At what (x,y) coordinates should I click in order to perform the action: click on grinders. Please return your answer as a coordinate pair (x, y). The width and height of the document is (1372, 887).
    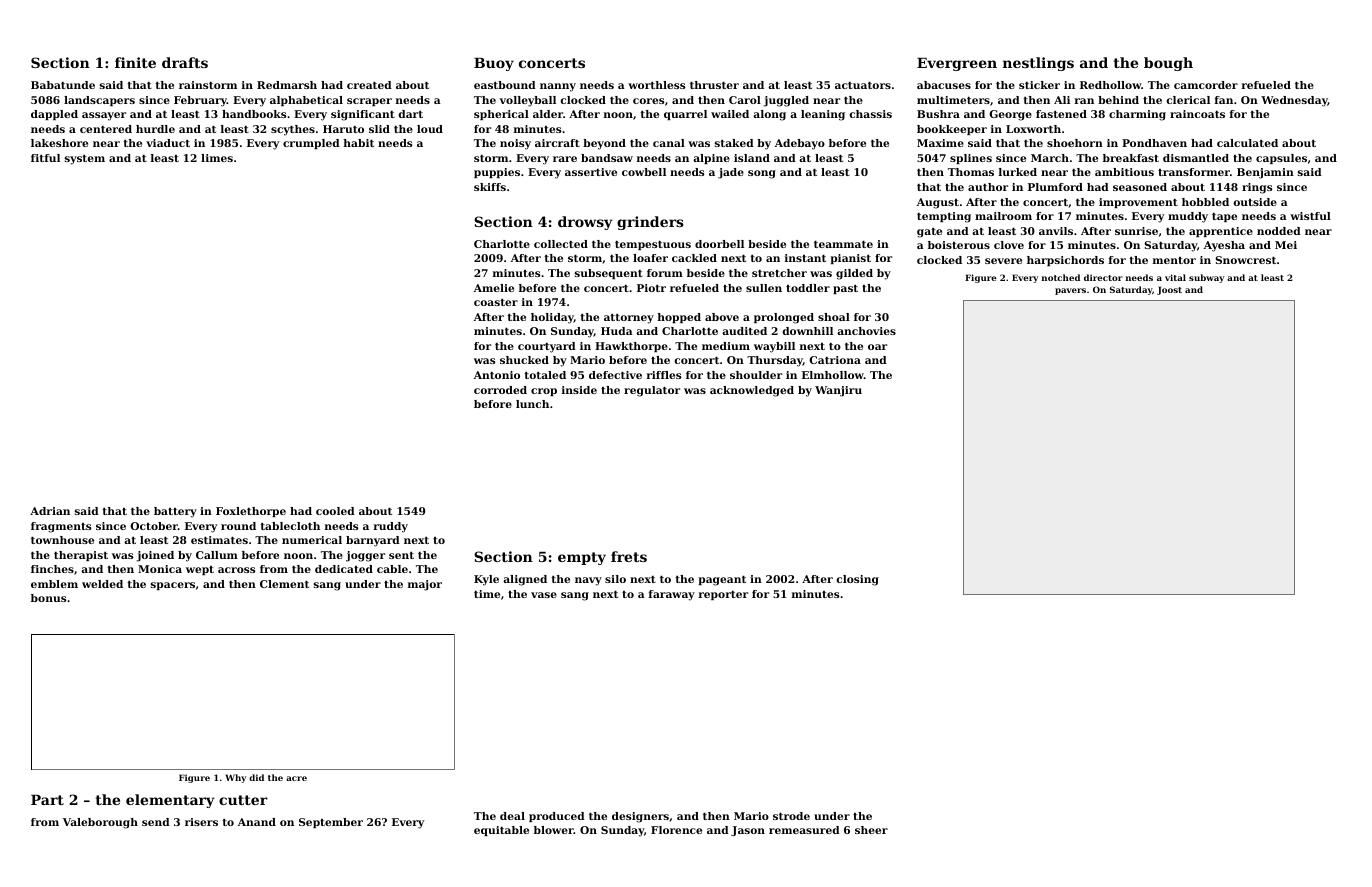
    Looking at the image, I should click on (650, 223).
